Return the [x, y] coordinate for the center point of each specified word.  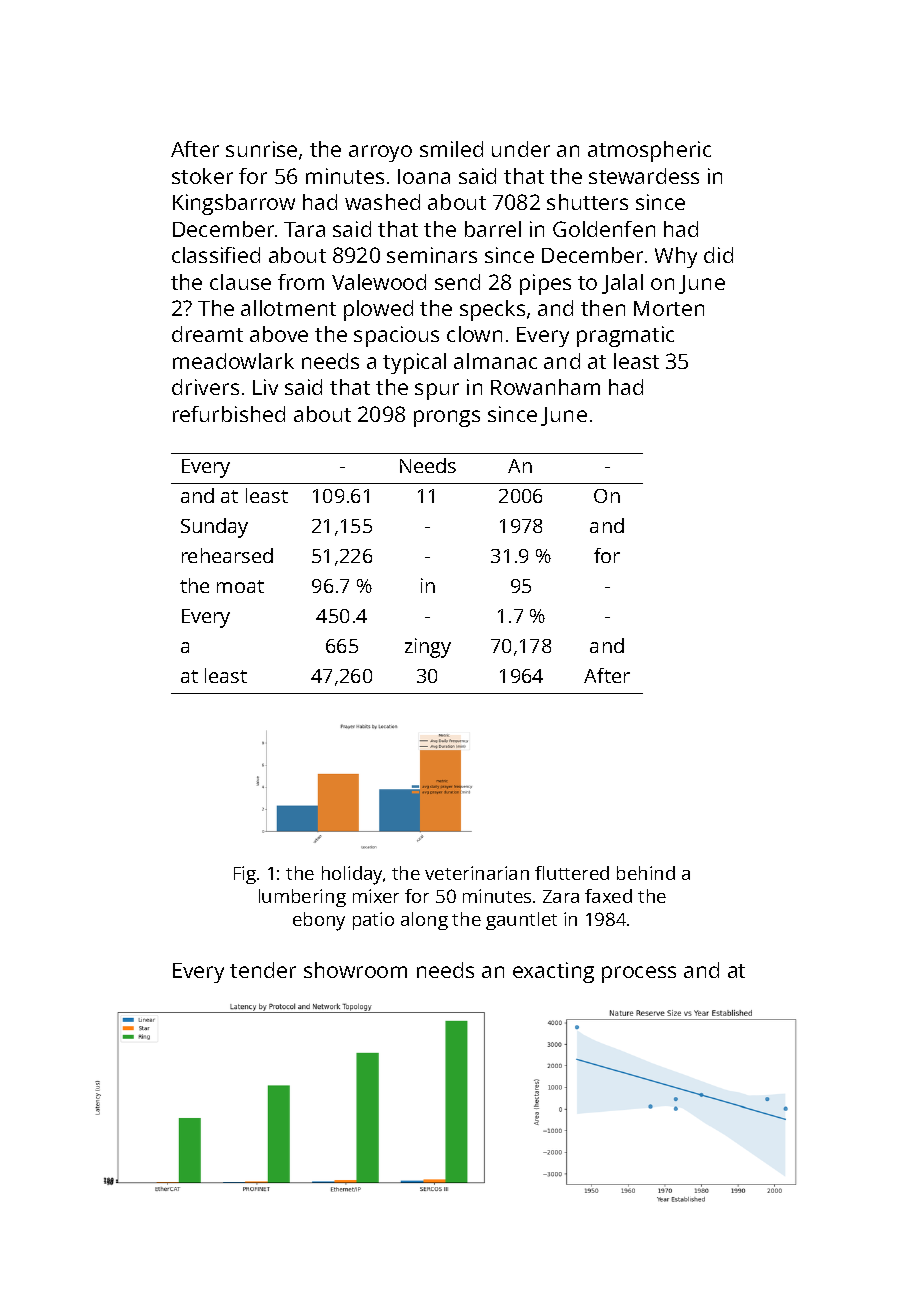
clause [240, 282]
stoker [202, 176]
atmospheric [649, 151]
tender [263, 970]
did [718, 255]
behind [646, 873]
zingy [428, 648]
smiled [451, 149]
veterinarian [477, 873]
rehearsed [227, 555]
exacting [553, 972]
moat [240, 586]
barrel [493, 229]
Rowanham [545, 387]
